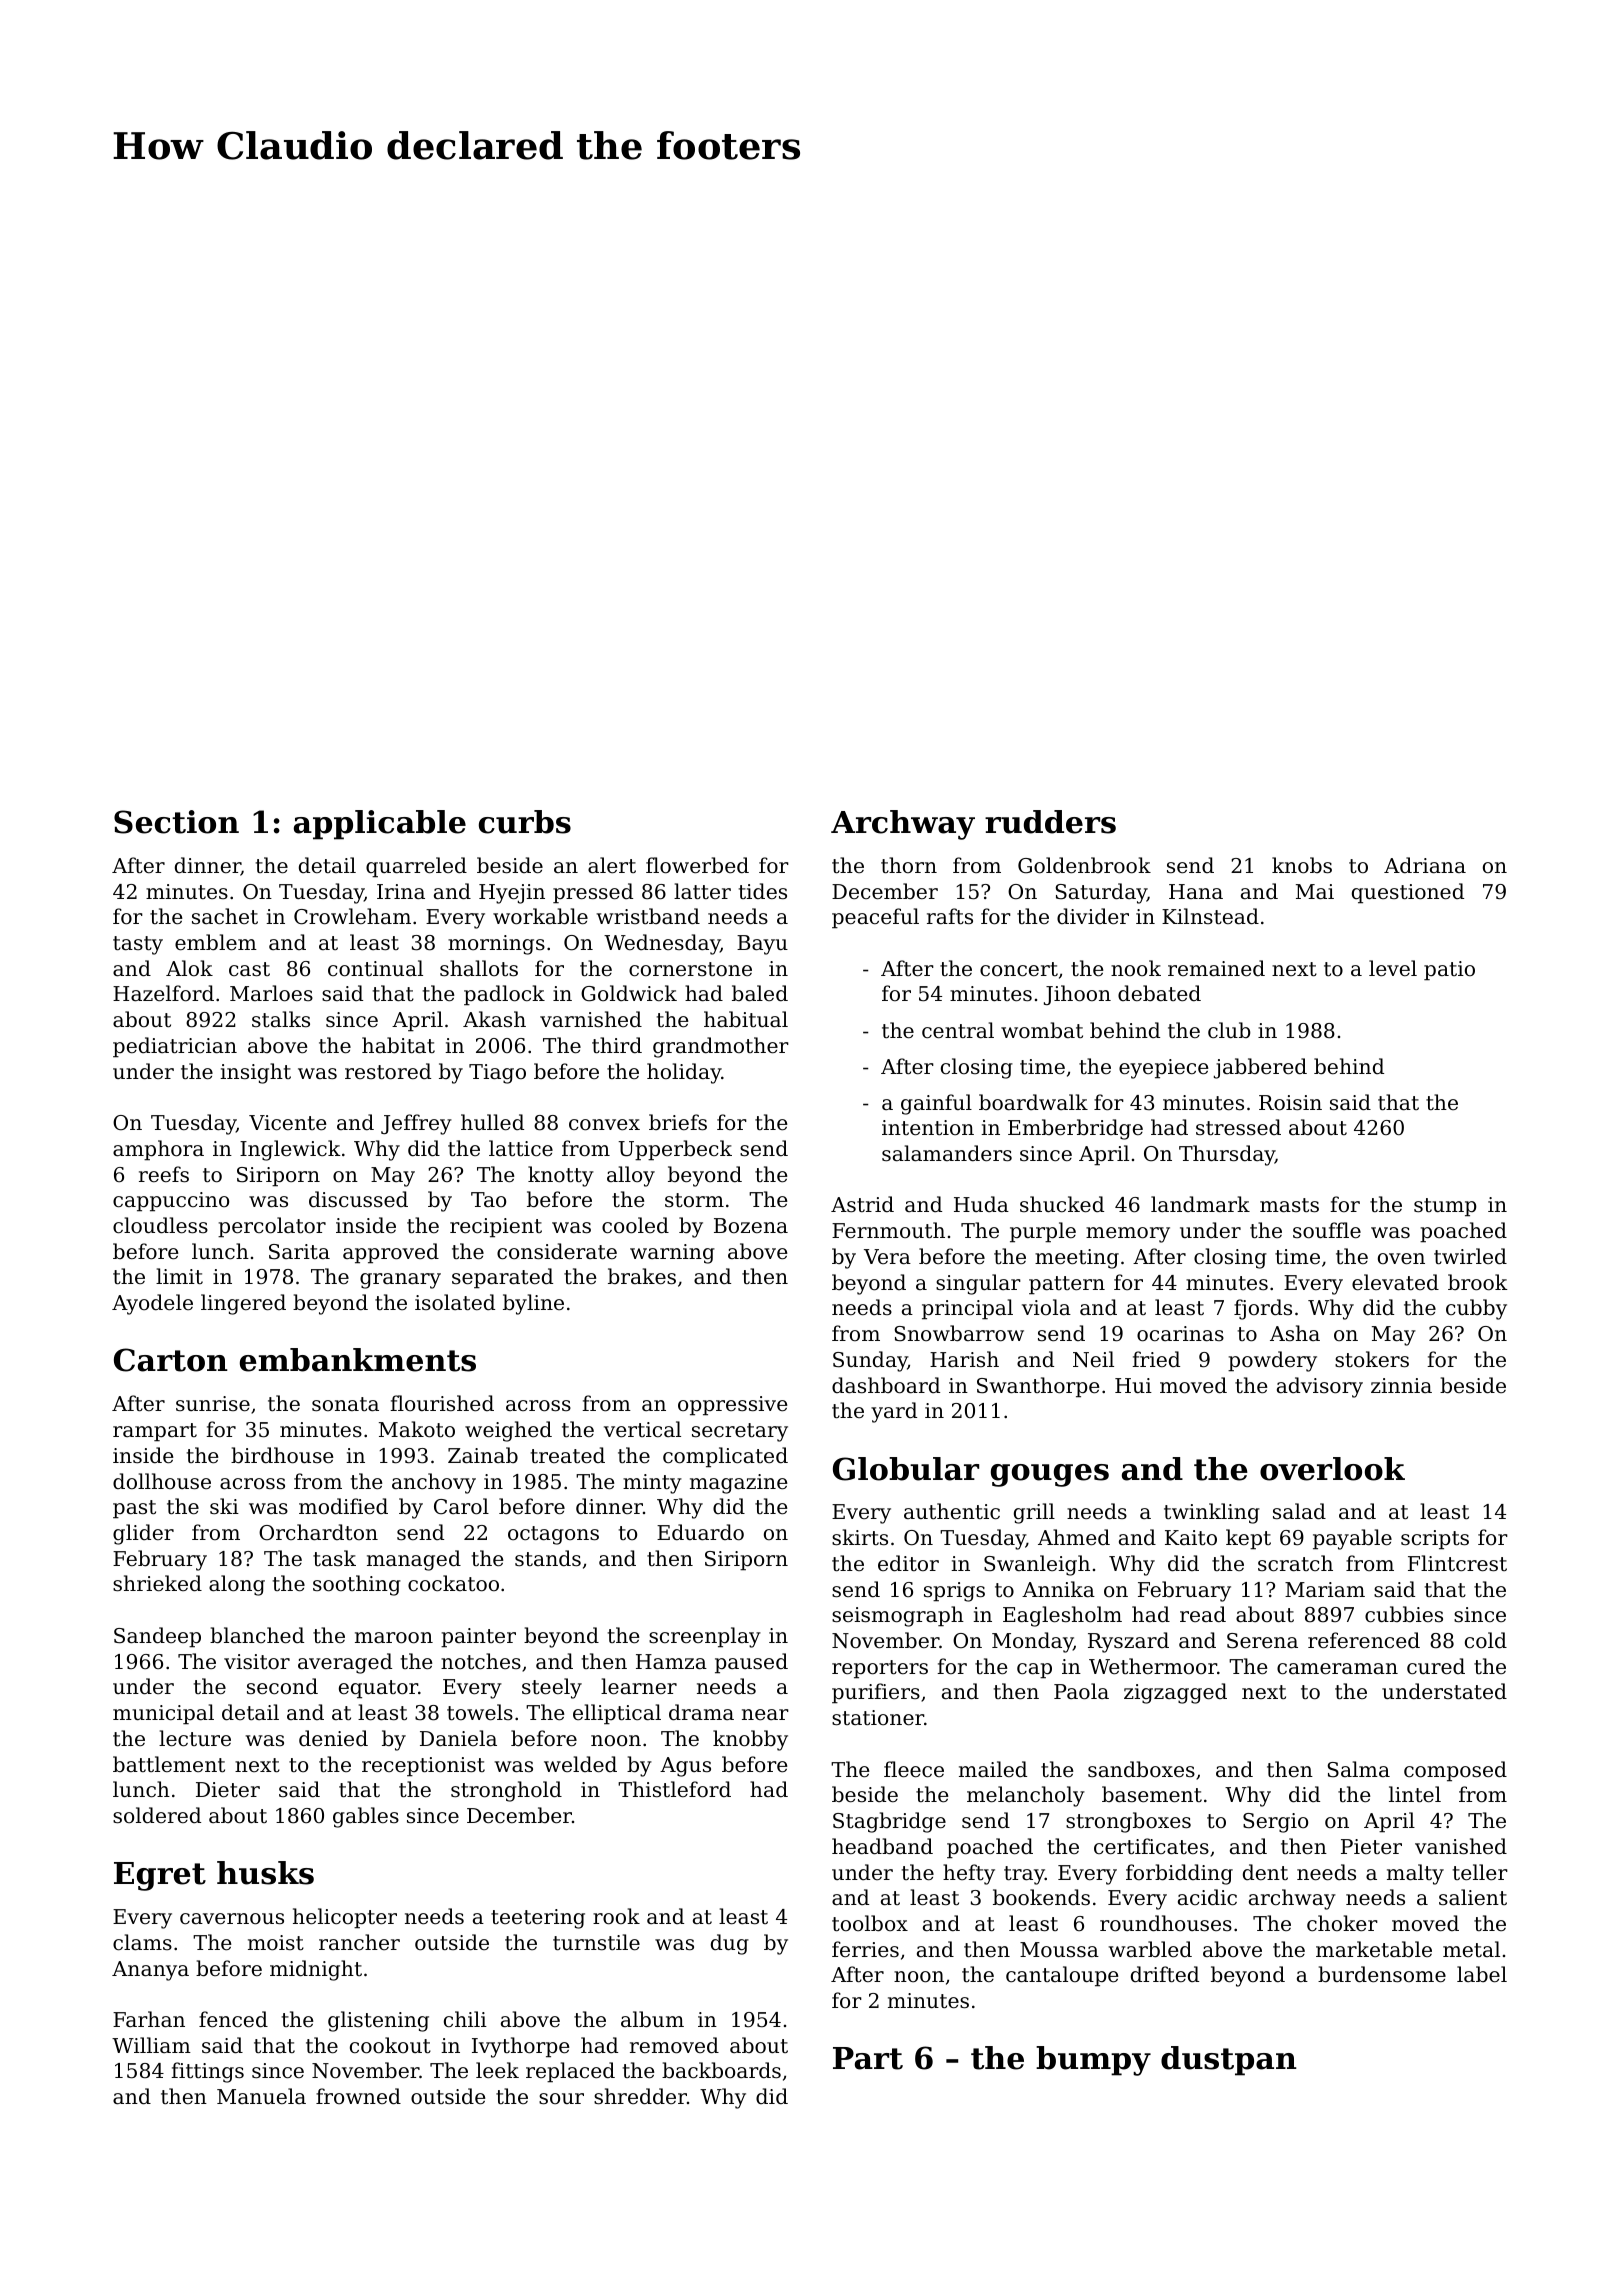 The height and width of the page is (2292, 1620). I want to click on gables, so click(366, 1817).
